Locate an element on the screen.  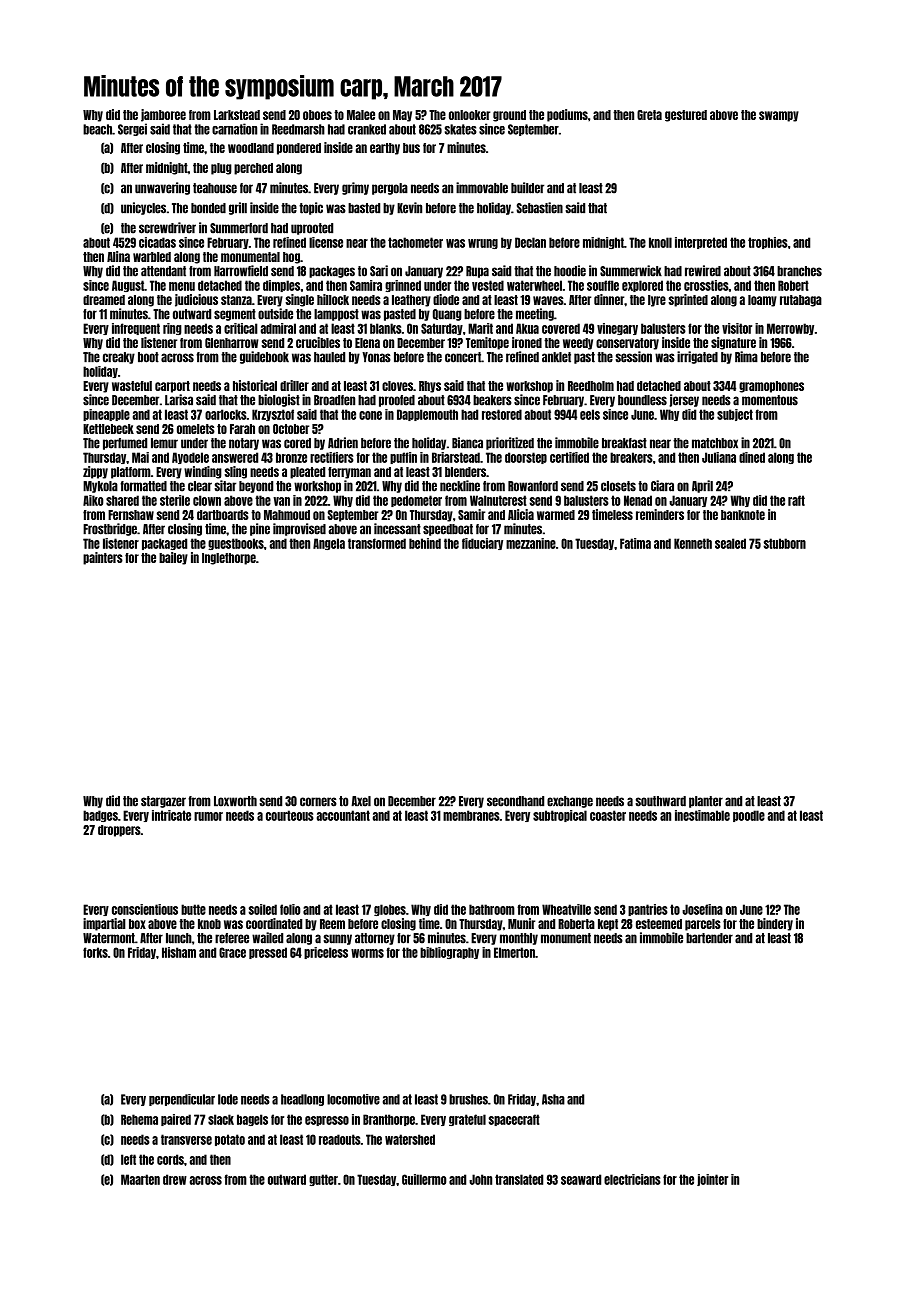
Larkstead is located at coordinates (237, 115).
